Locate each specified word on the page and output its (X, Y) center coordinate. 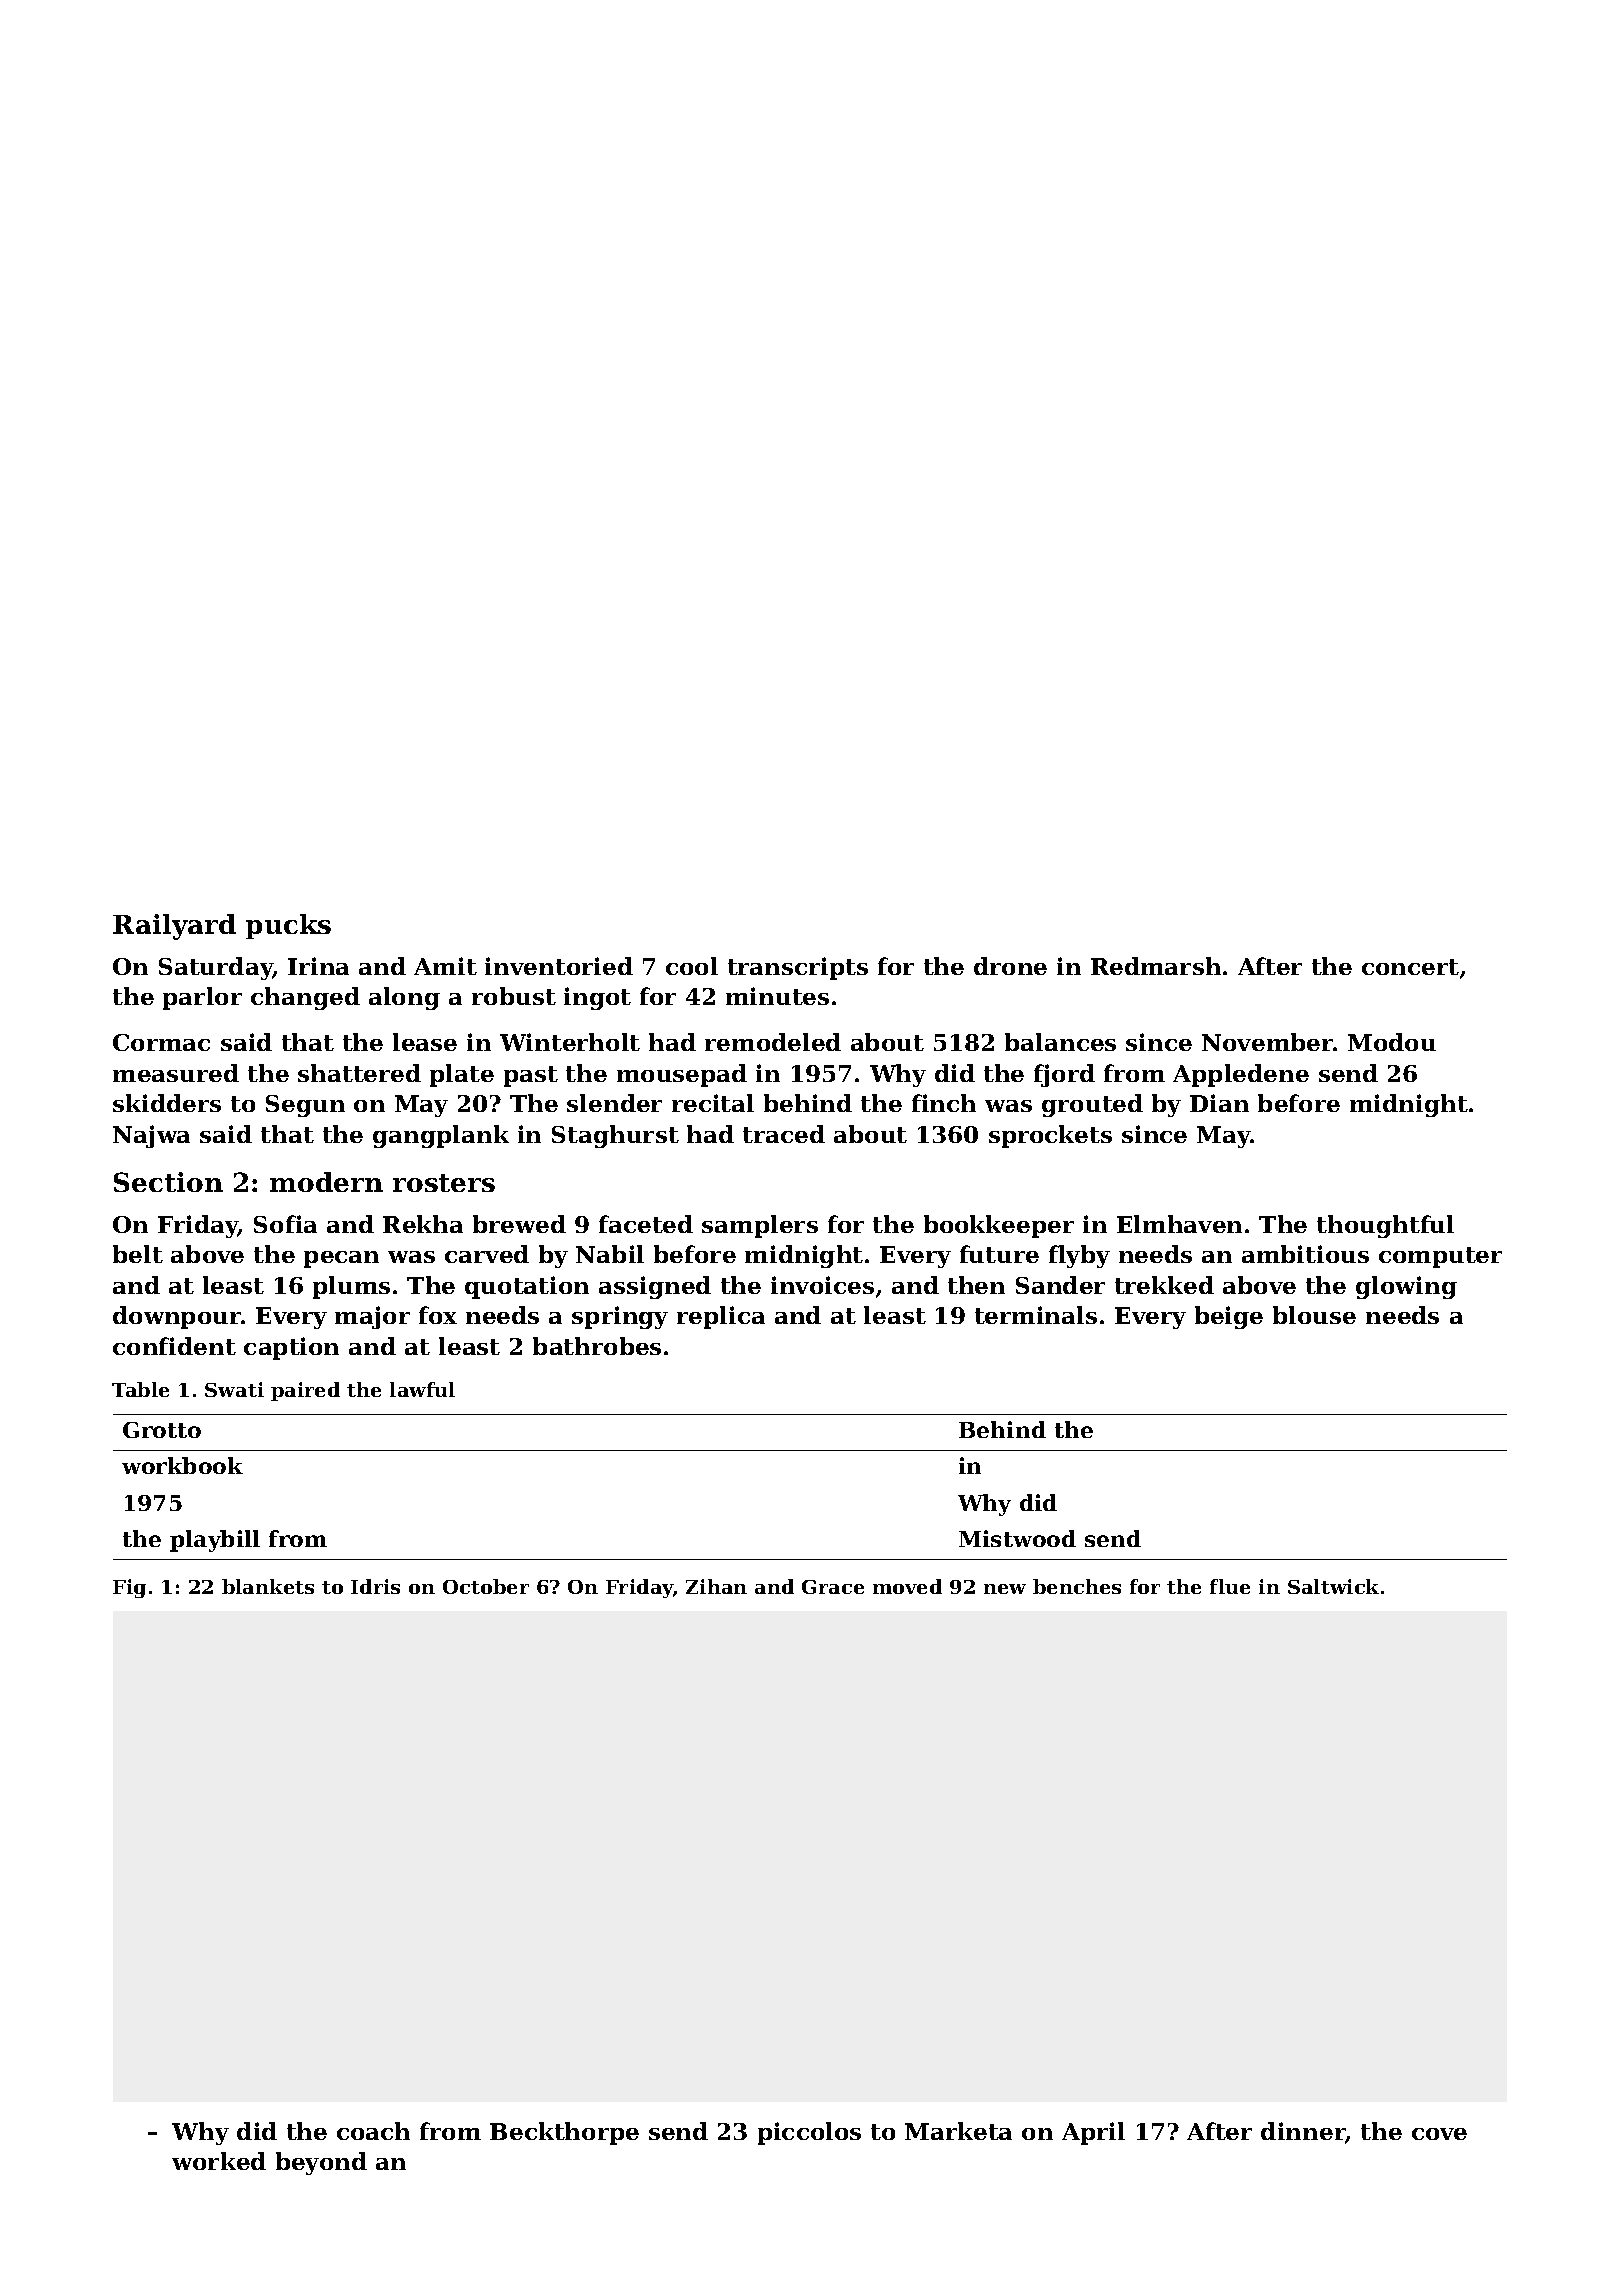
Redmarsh (1156, 966)
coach (373, 2131)
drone (1010, 966)
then (976, 1285)
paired (305, 1391)
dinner (1303, 2132)
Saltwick (1333, 1586)
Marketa (958, 2131)
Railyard (174, 927)
